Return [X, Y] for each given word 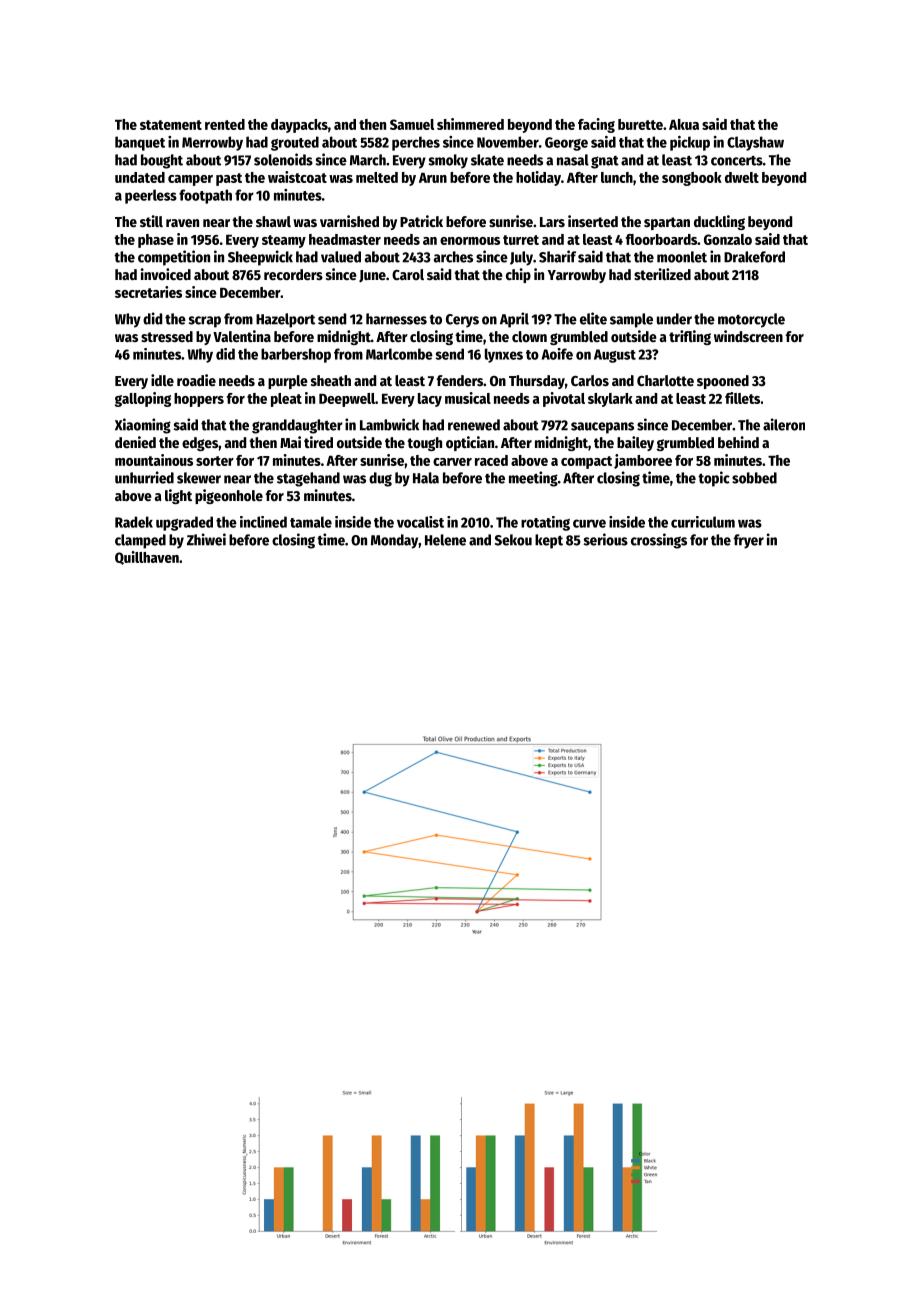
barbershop [296, 355]
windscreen [748, 336]
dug [380, 479]
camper [190, 180]
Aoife [557, 354]
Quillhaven [147, 558]
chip [518, 275]
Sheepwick [260, 258]
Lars [552, 222]
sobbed [754, 478]
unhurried [144, 477]
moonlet [682, 257]
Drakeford [754, 257]
